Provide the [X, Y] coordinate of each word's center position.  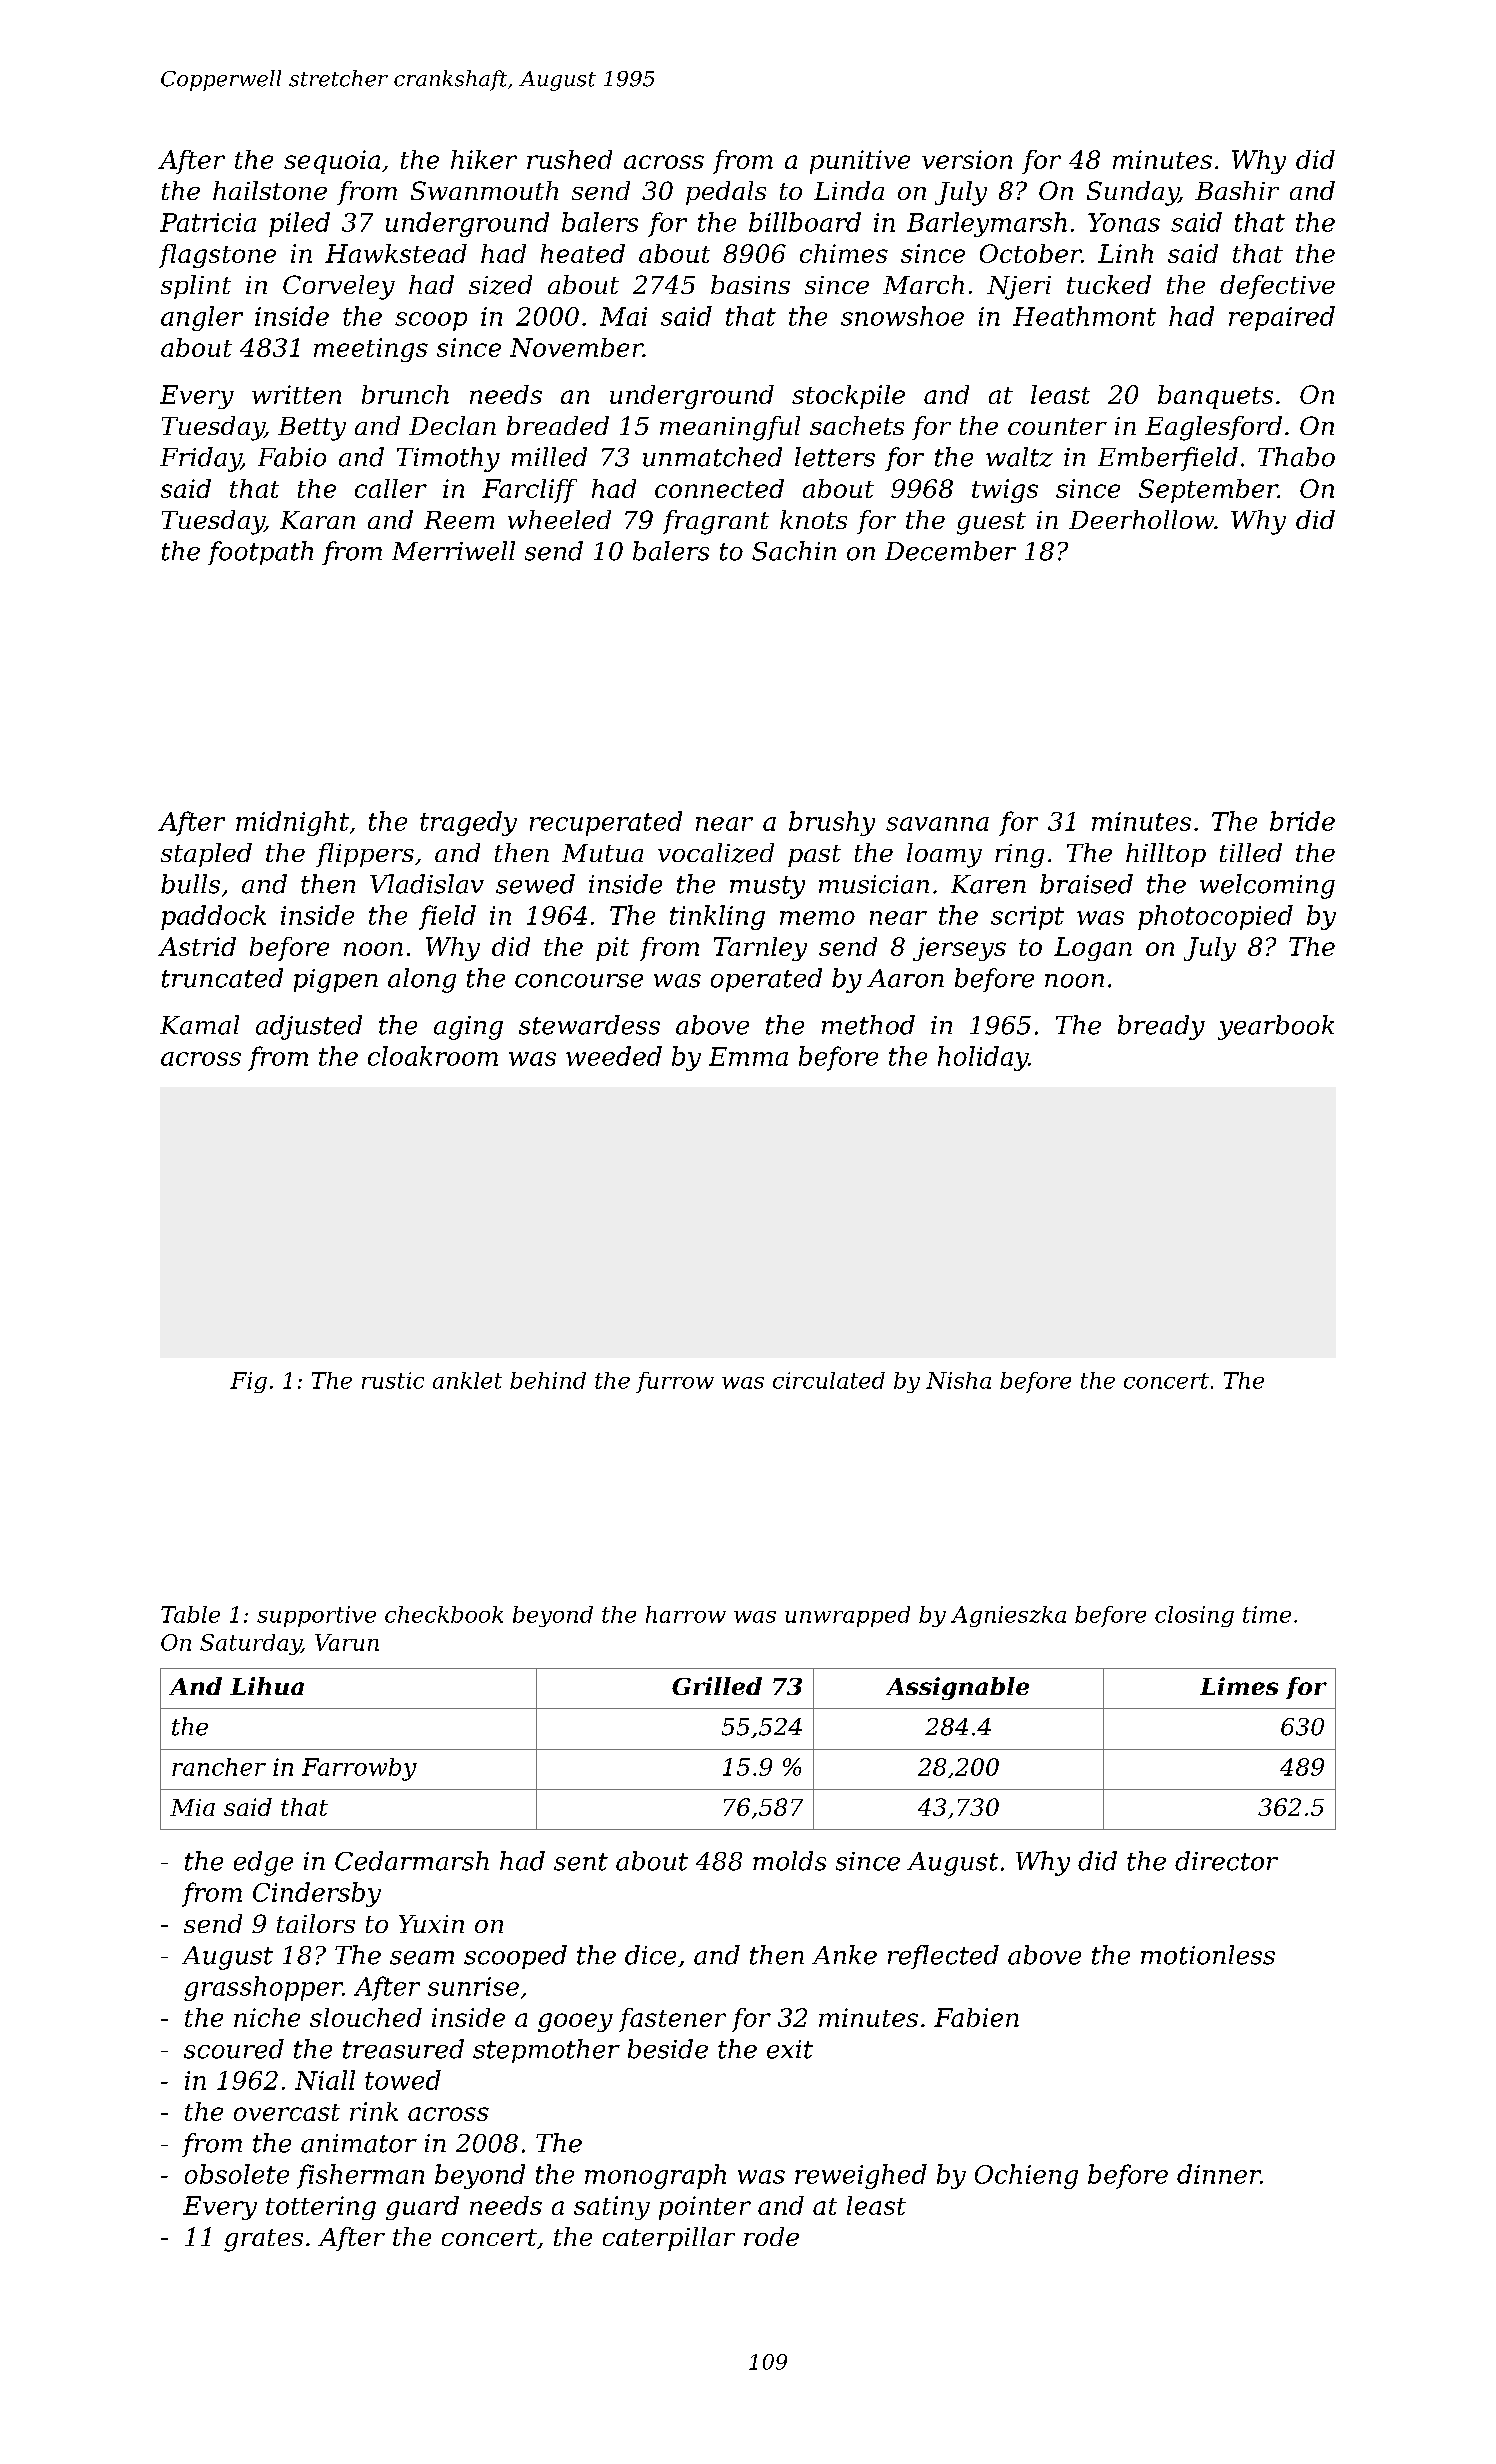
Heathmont [1084, 316]
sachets [857, 425]
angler [202, 318]
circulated [829, 1380]
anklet [467, 1380]
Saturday [250, 1644]
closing [1194, 1616]
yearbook [1276, 1027]
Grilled [717, 1686]
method [868, 1025]
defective [1277, 287]
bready [1161, 1027]
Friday [200, 459]
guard [422, 2208]
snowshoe [902, 316]
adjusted [309, 1027]
